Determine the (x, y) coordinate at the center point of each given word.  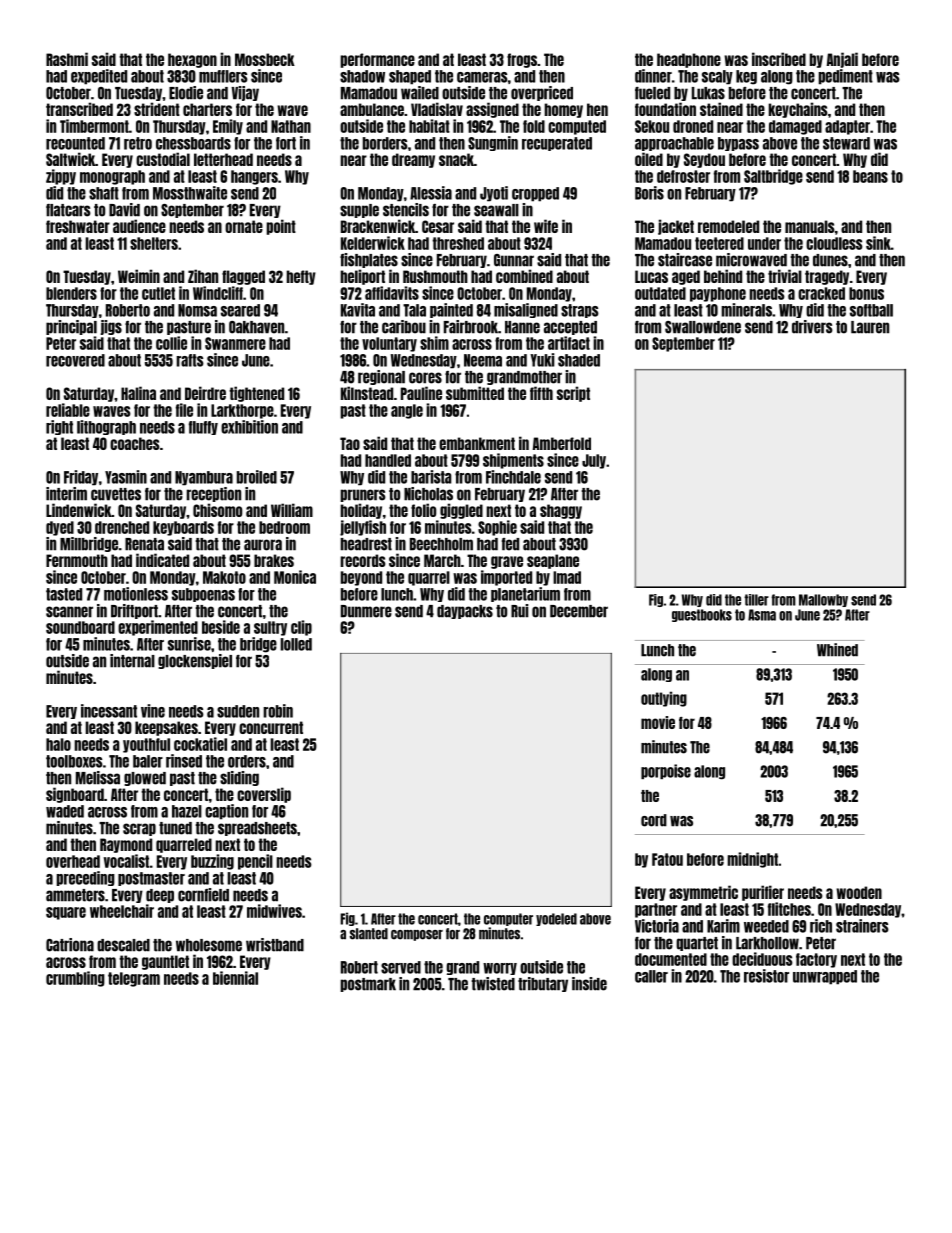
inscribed (779, 59)
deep (160, 896)
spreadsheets (257, 829)
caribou (404, 327)
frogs (522, 60)
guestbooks (702, 615)
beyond (361, 578)
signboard (75, 795)
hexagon (192, 60)
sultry (270, 628)
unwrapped (825, 977)
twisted (493, 984)
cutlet (158, 293)
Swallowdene (703, 327)
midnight (752, 860)
